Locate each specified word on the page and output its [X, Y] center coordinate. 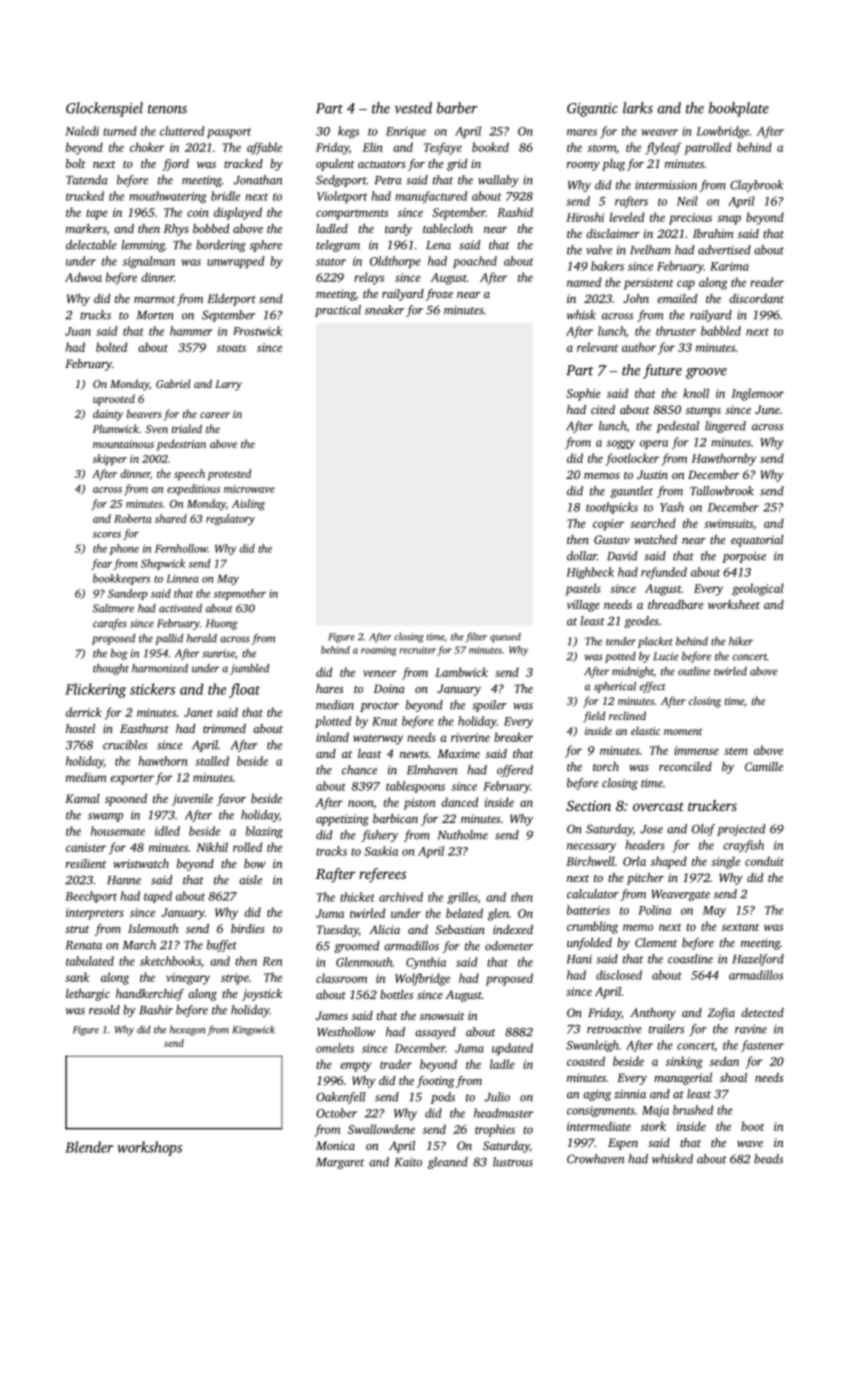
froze [439, 295]
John [636, 298]
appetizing [342, 820]
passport [229, 133]
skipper [110, 460]
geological [758, 589]
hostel [80, 728]
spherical [615, 687]
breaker [514, 737]
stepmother [240, 594]
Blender [89, 1147]
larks [638, 108]
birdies [248, 928]
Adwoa [83, 277]
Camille [764, 766]
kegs [348, 132]
